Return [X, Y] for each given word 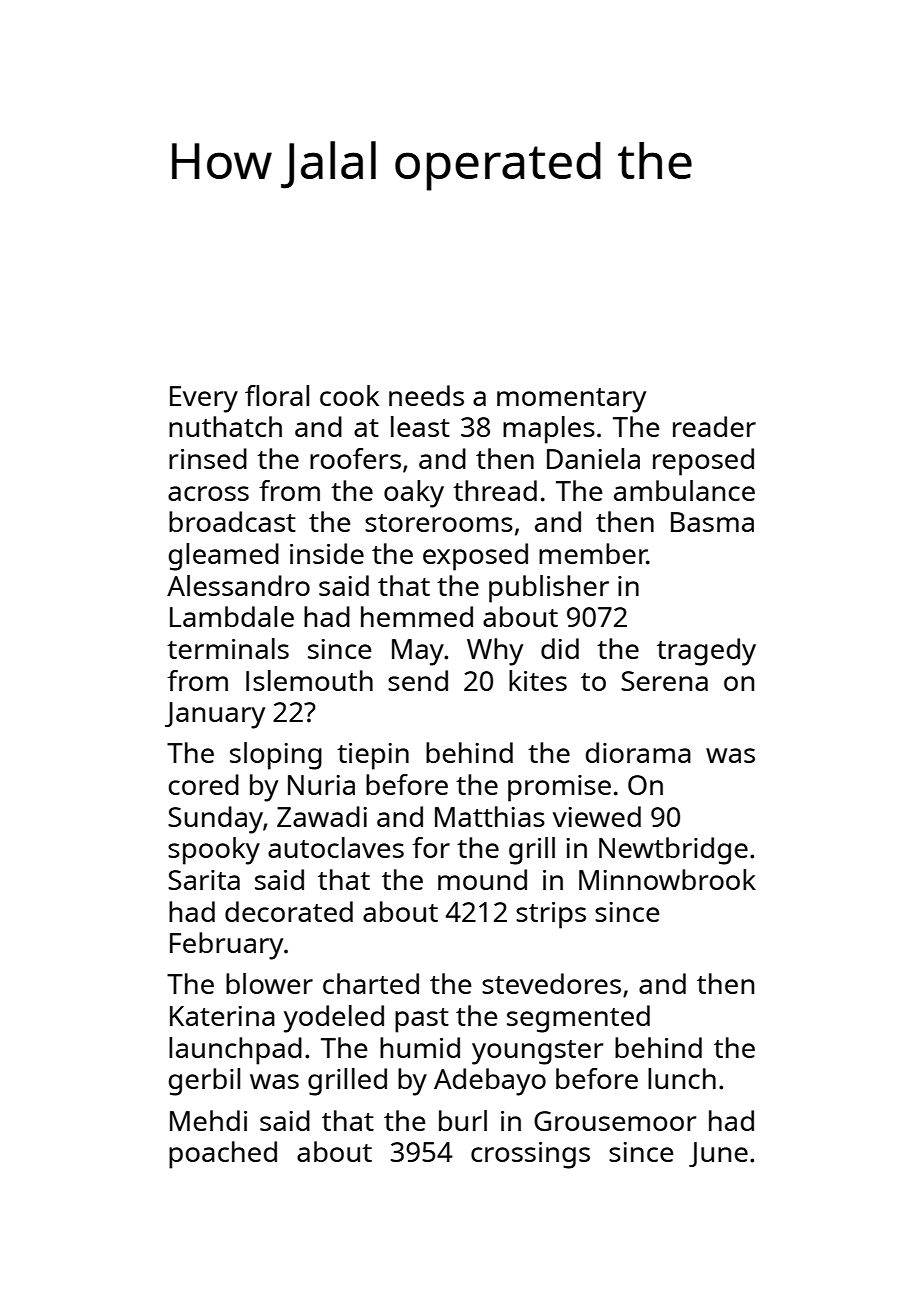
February [226, 946]
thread [495, 490]
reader [714, 426]
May [418, 652]
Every [204, 399]
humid [420, 1047]
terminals [228, 648]
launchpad [235, 1051]
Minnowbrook [667, 879]
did [560, 648]
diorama [638, 752]
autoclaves [336, 847]
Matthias [490, 816]
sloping [276, 756]
